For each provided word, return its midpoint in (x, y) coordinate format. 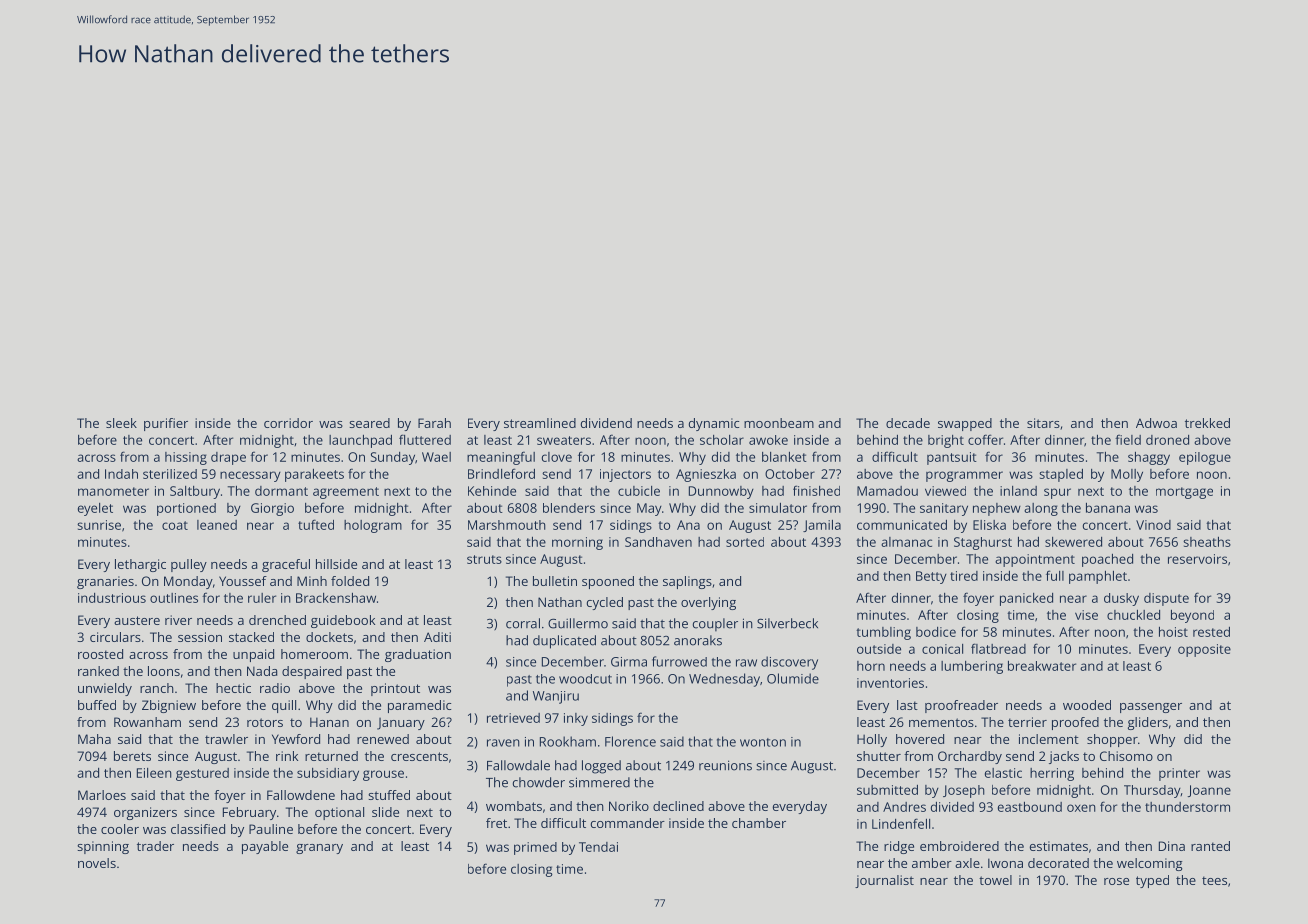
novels (97, 863)
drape (228, 458)
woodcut (585, 679)
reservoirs (1197, 559)
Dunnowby (721, 492)
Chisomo (1126, 756)
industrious (112, 598)
